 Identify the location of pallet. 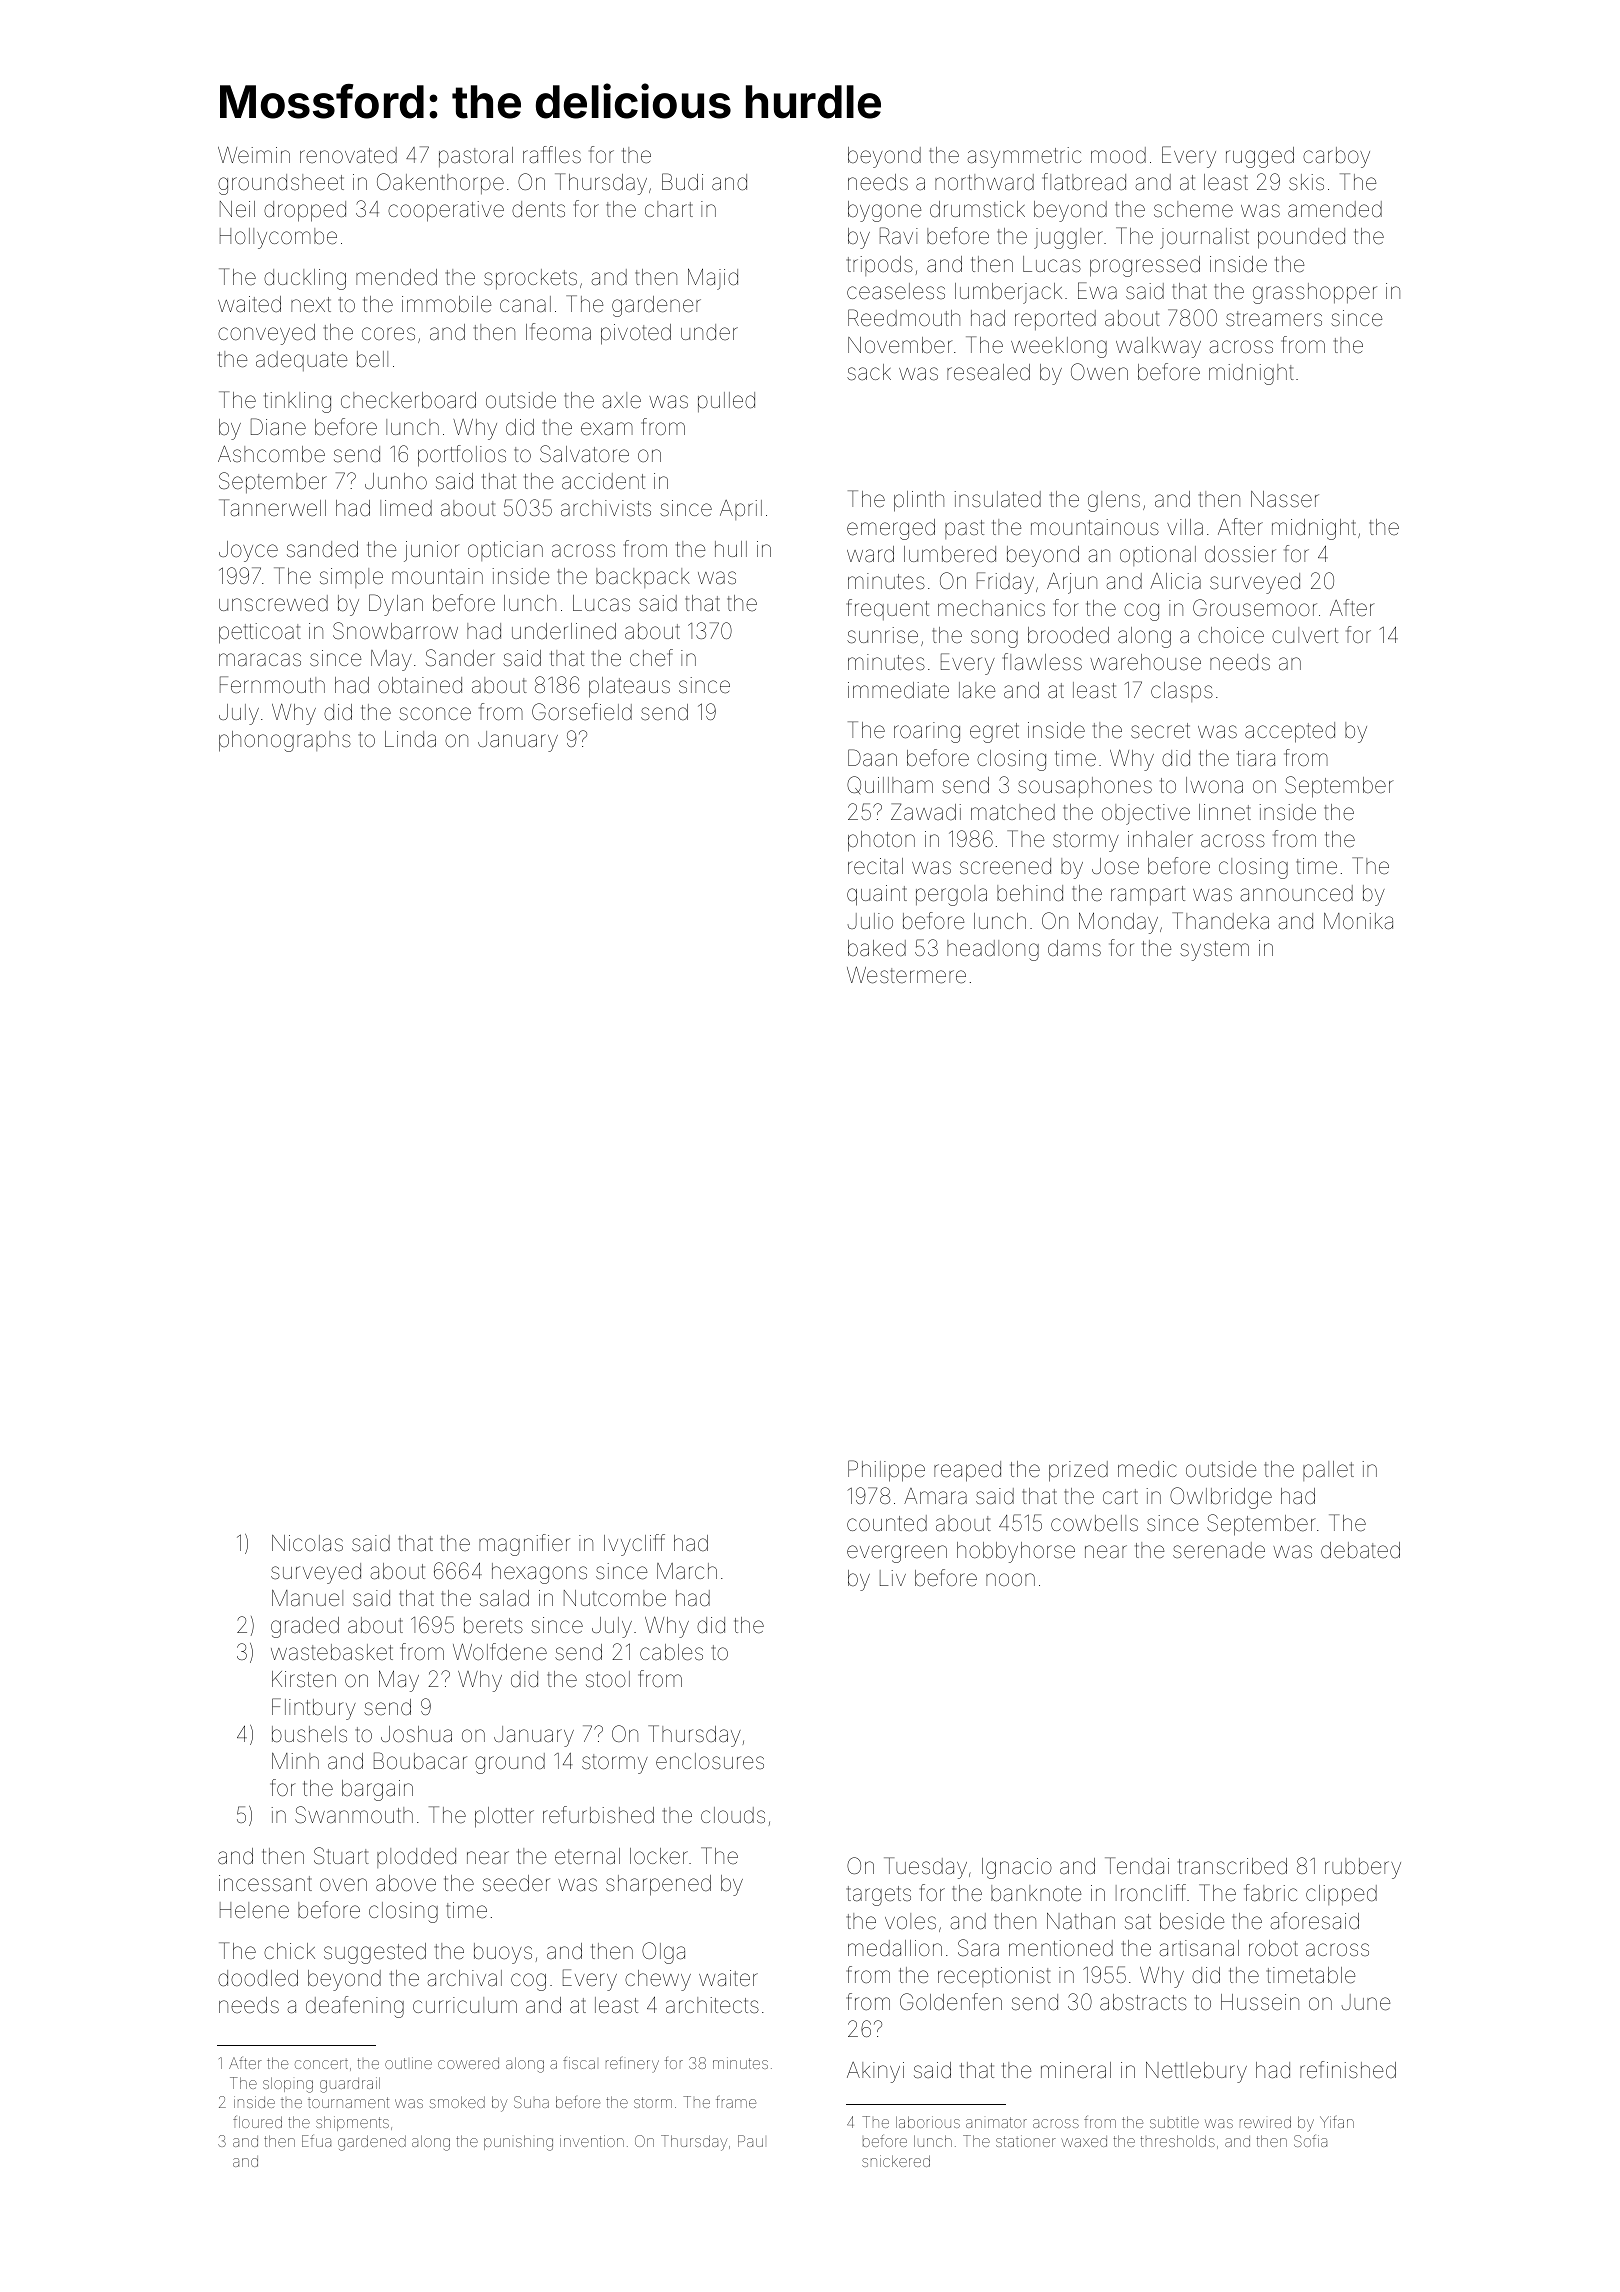
(1328, 1471).
